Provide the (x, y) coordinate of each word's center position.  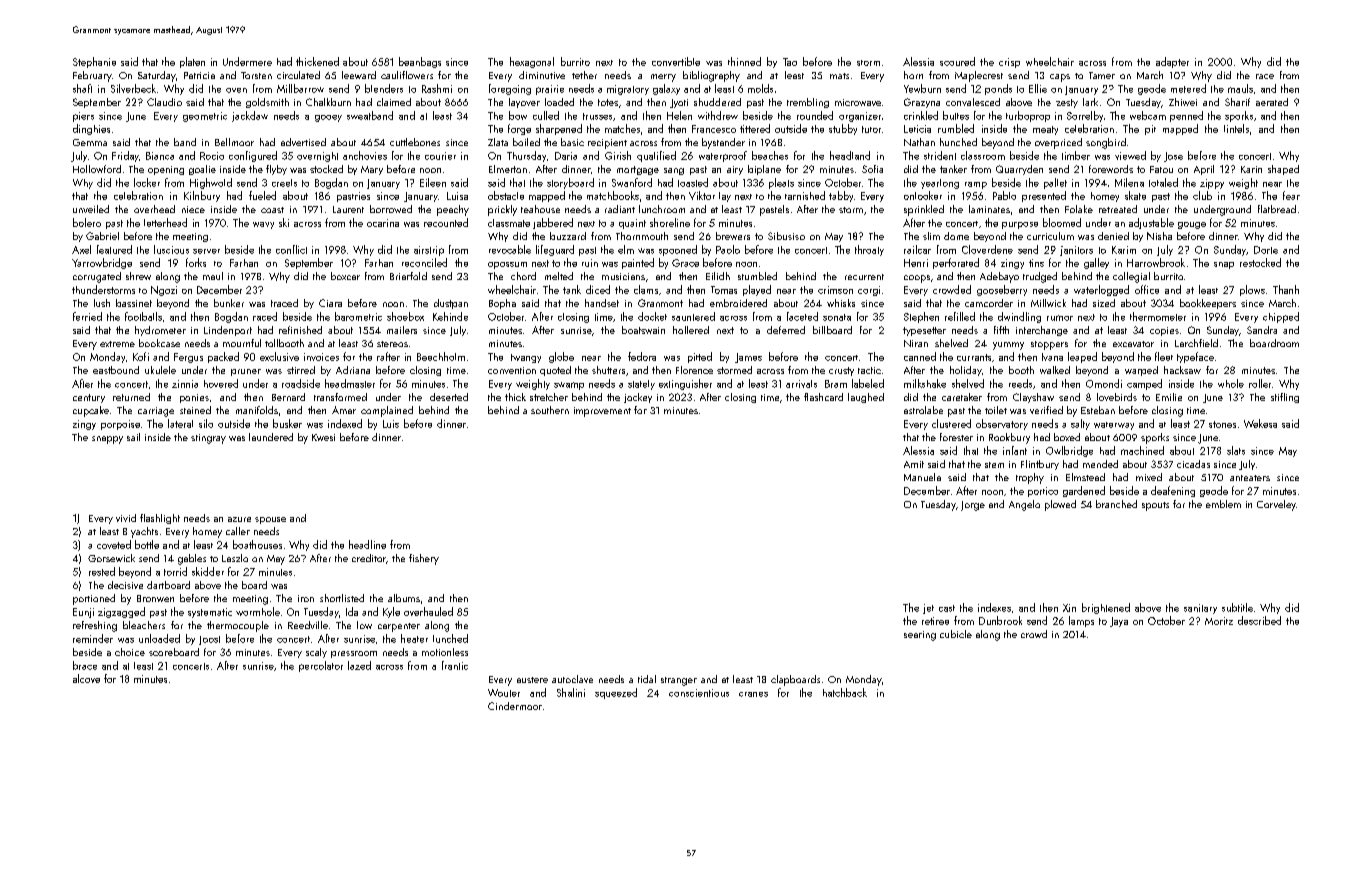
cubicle (956, 634)
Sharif (1237, 102)
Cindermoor (515, 706)
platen (192, 62)
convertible (676, 61)
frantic (455, 665)
